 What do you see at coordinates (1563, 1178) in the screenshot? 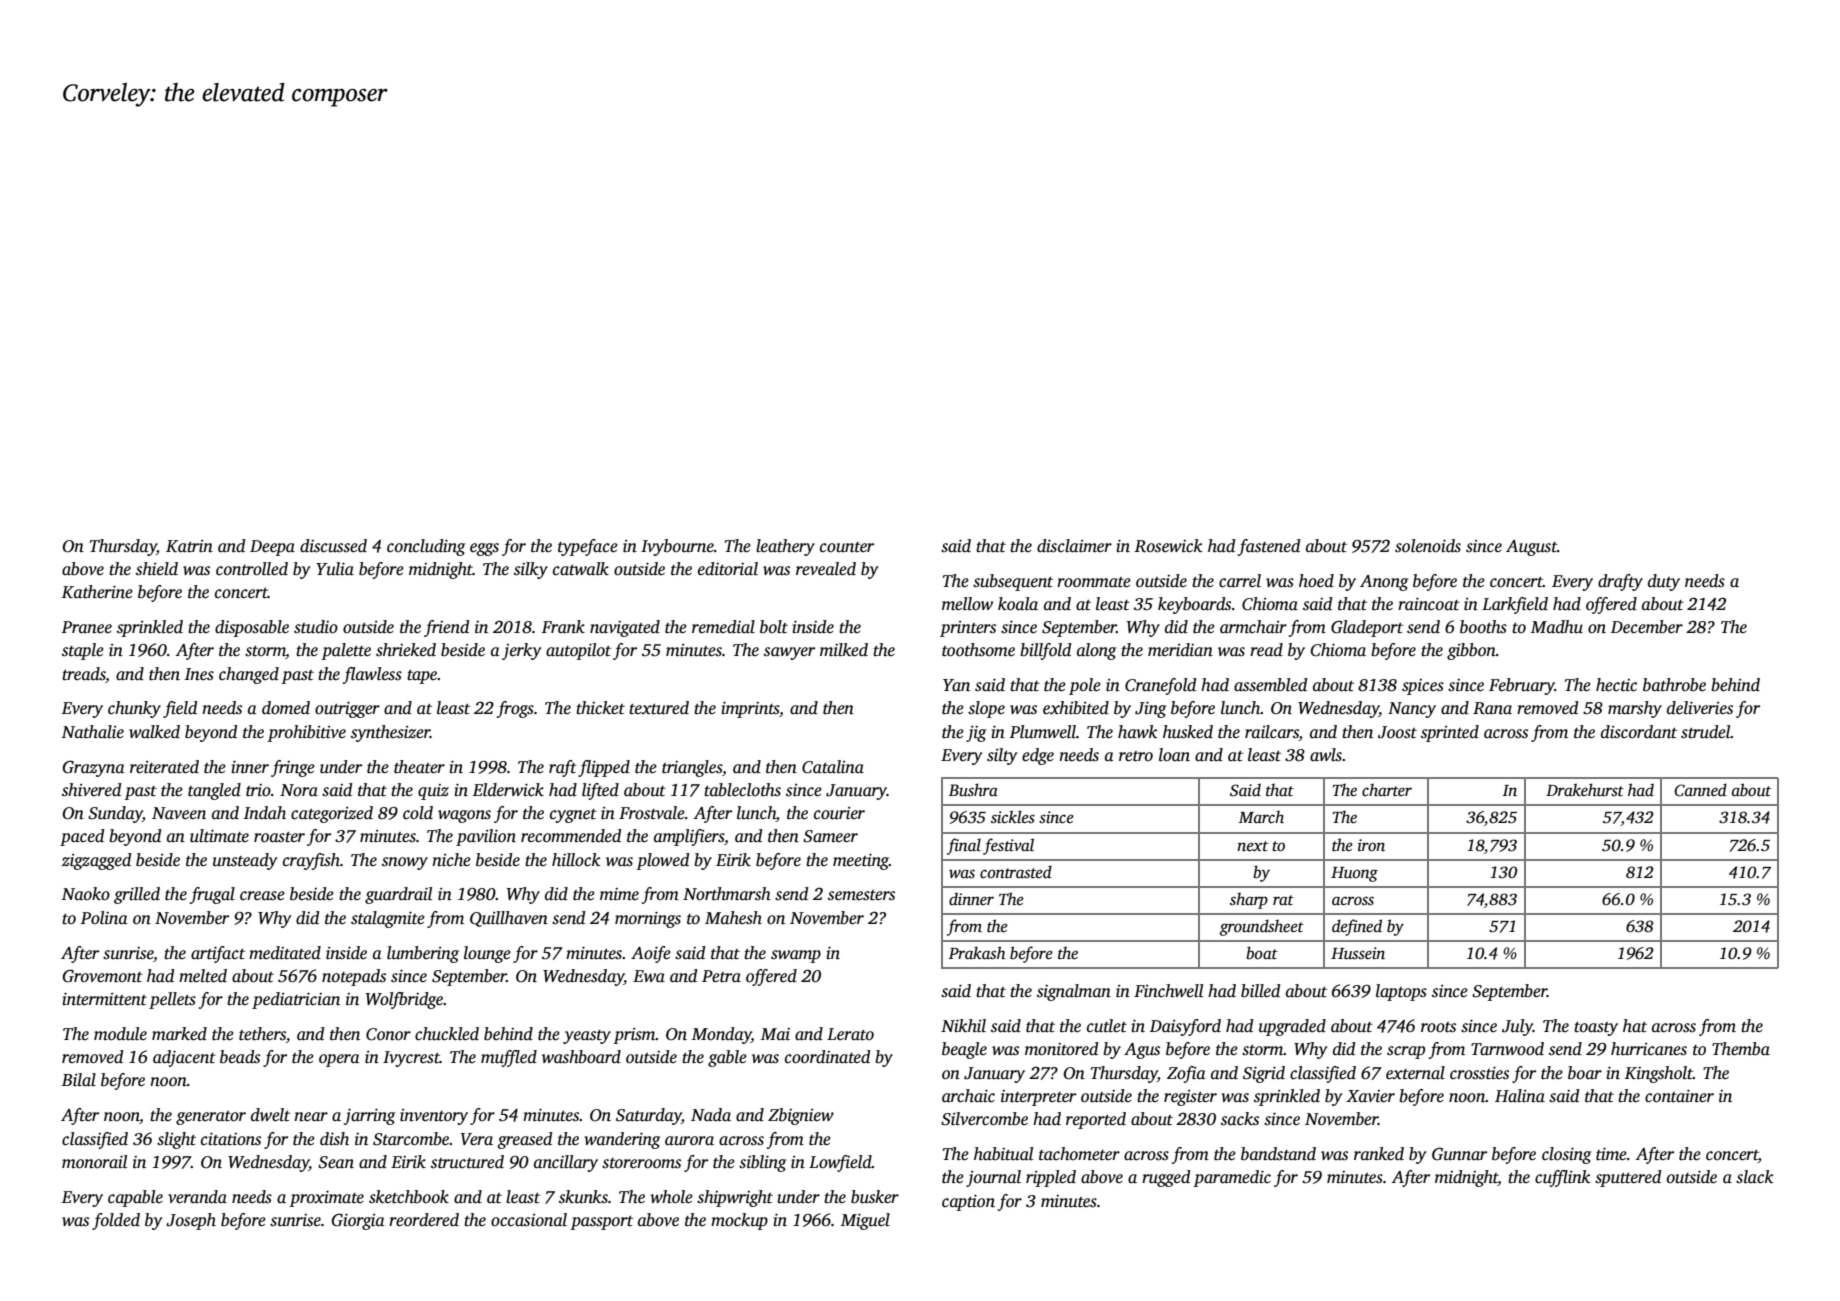
I see `cufflink` at bounding box center [1563, 1178].
